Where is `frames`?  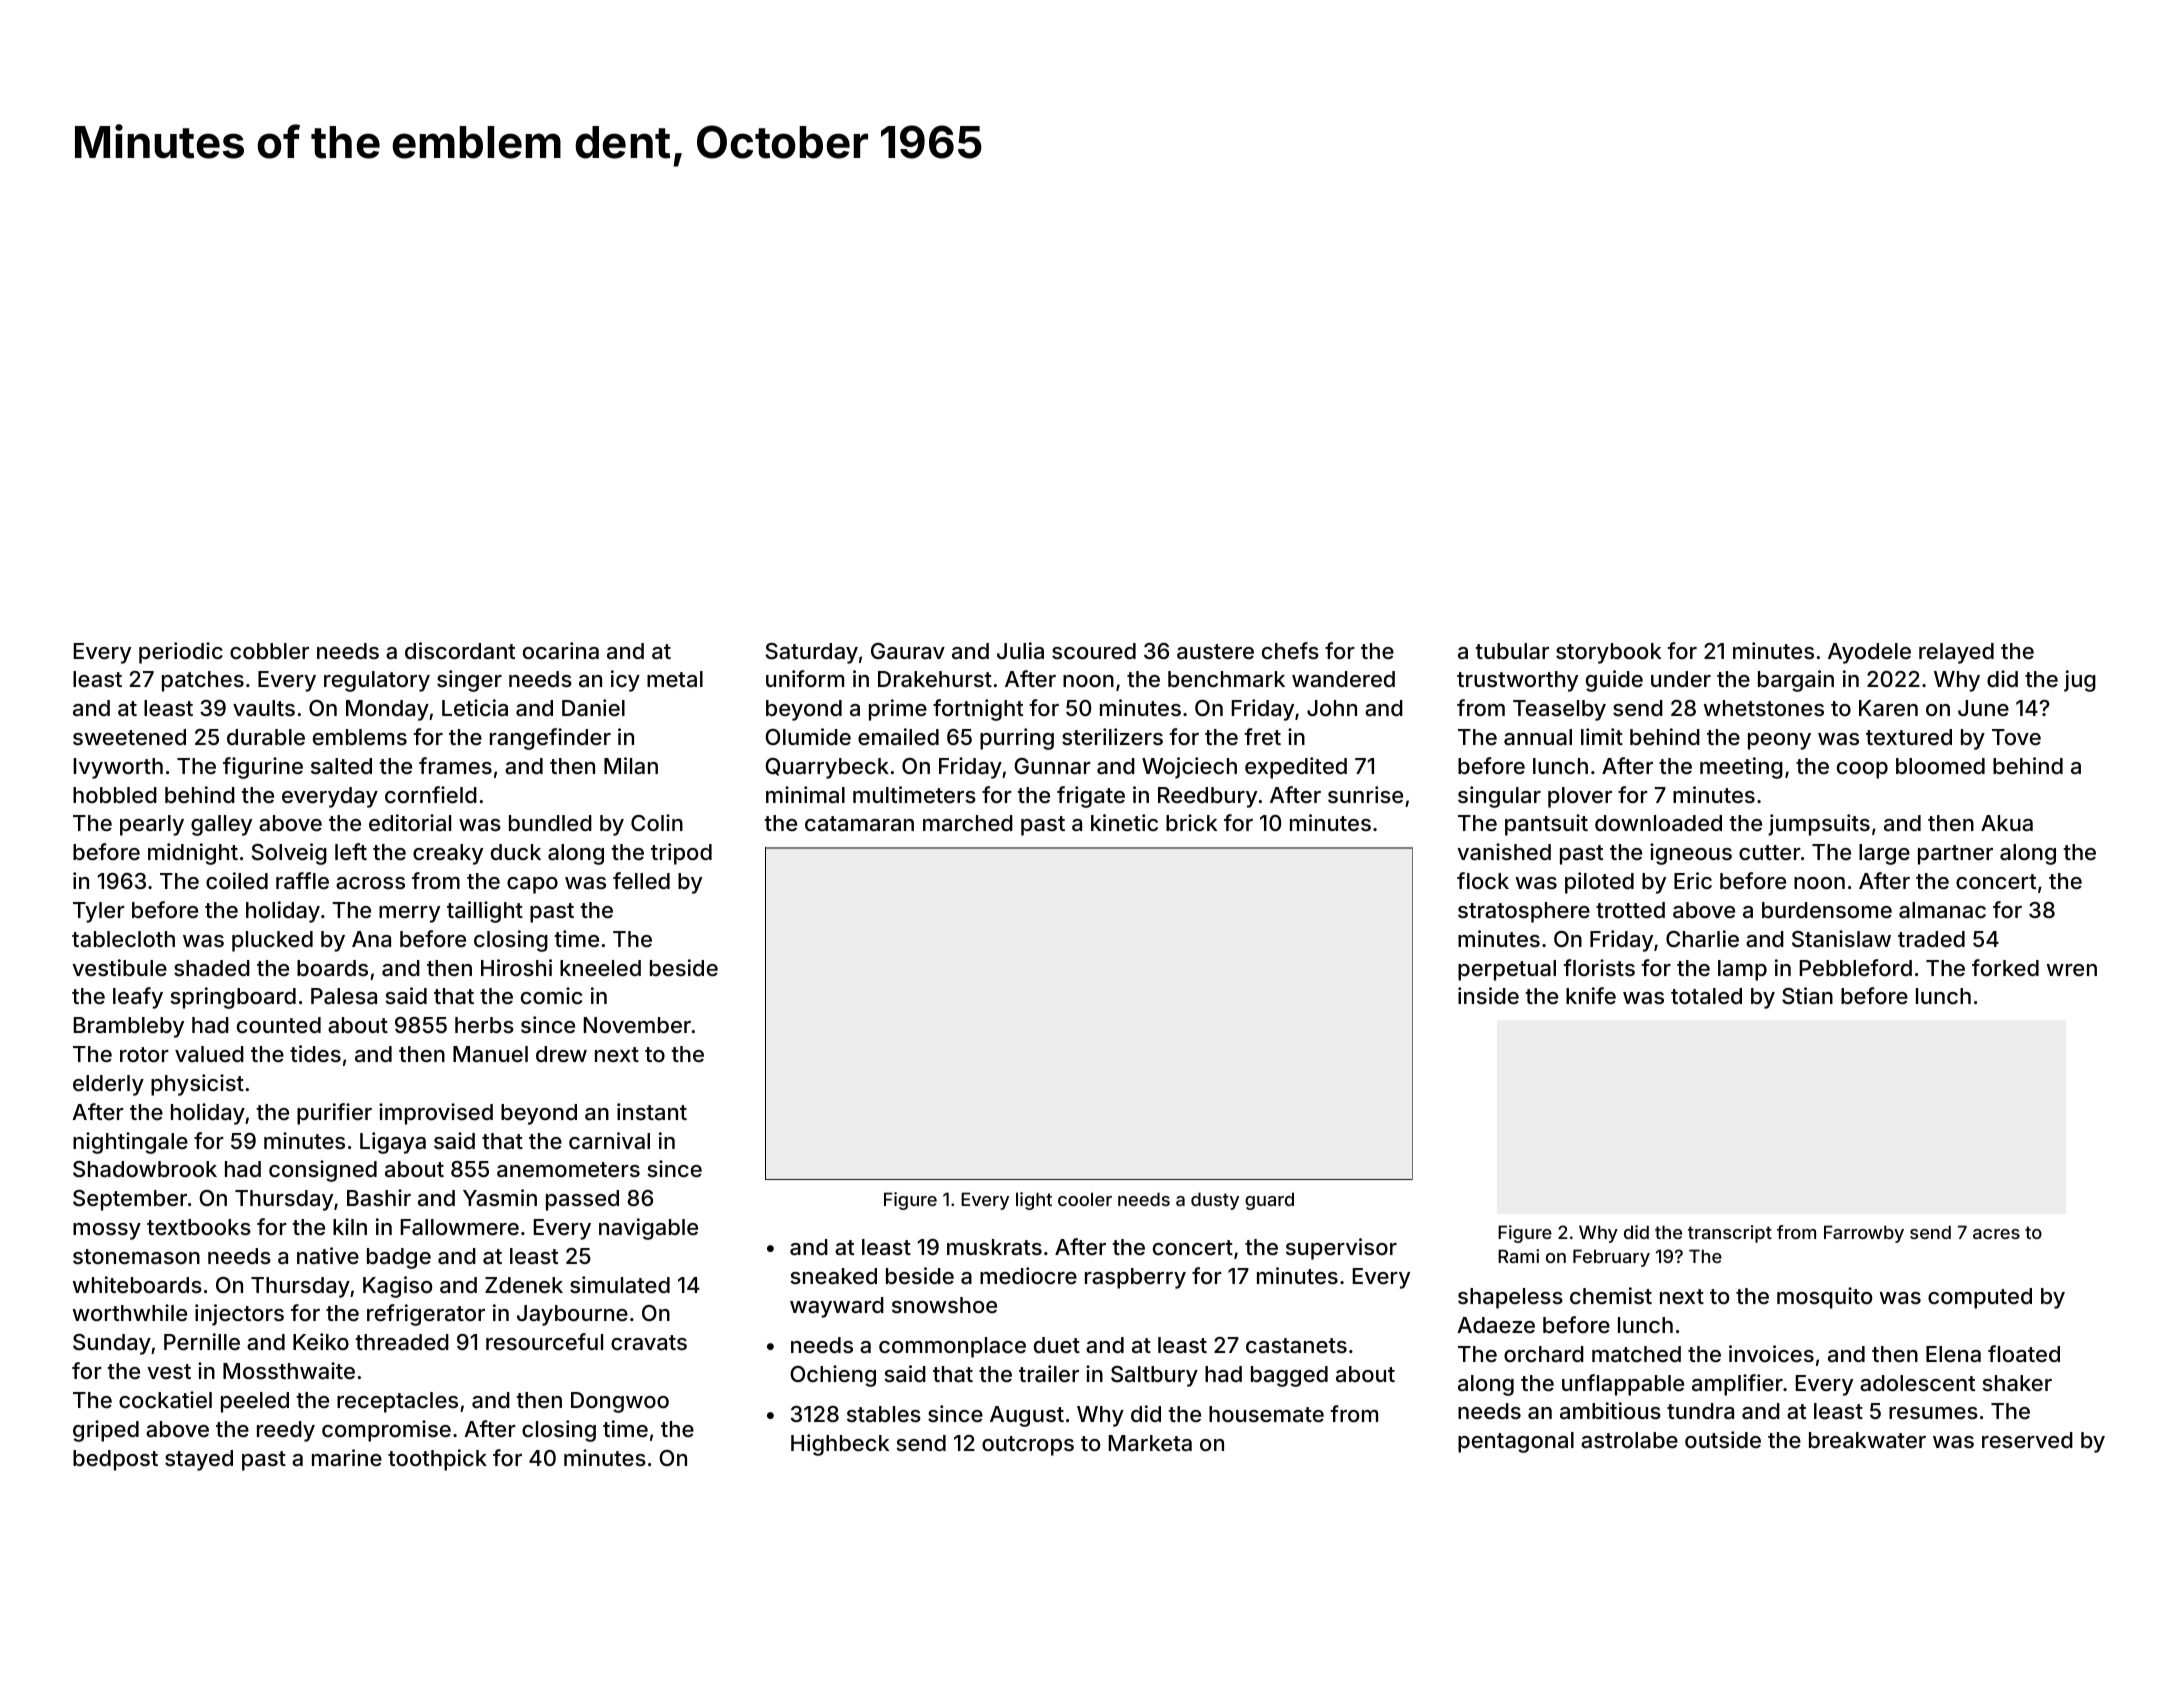
frames is located at coordinates (455, 766).
